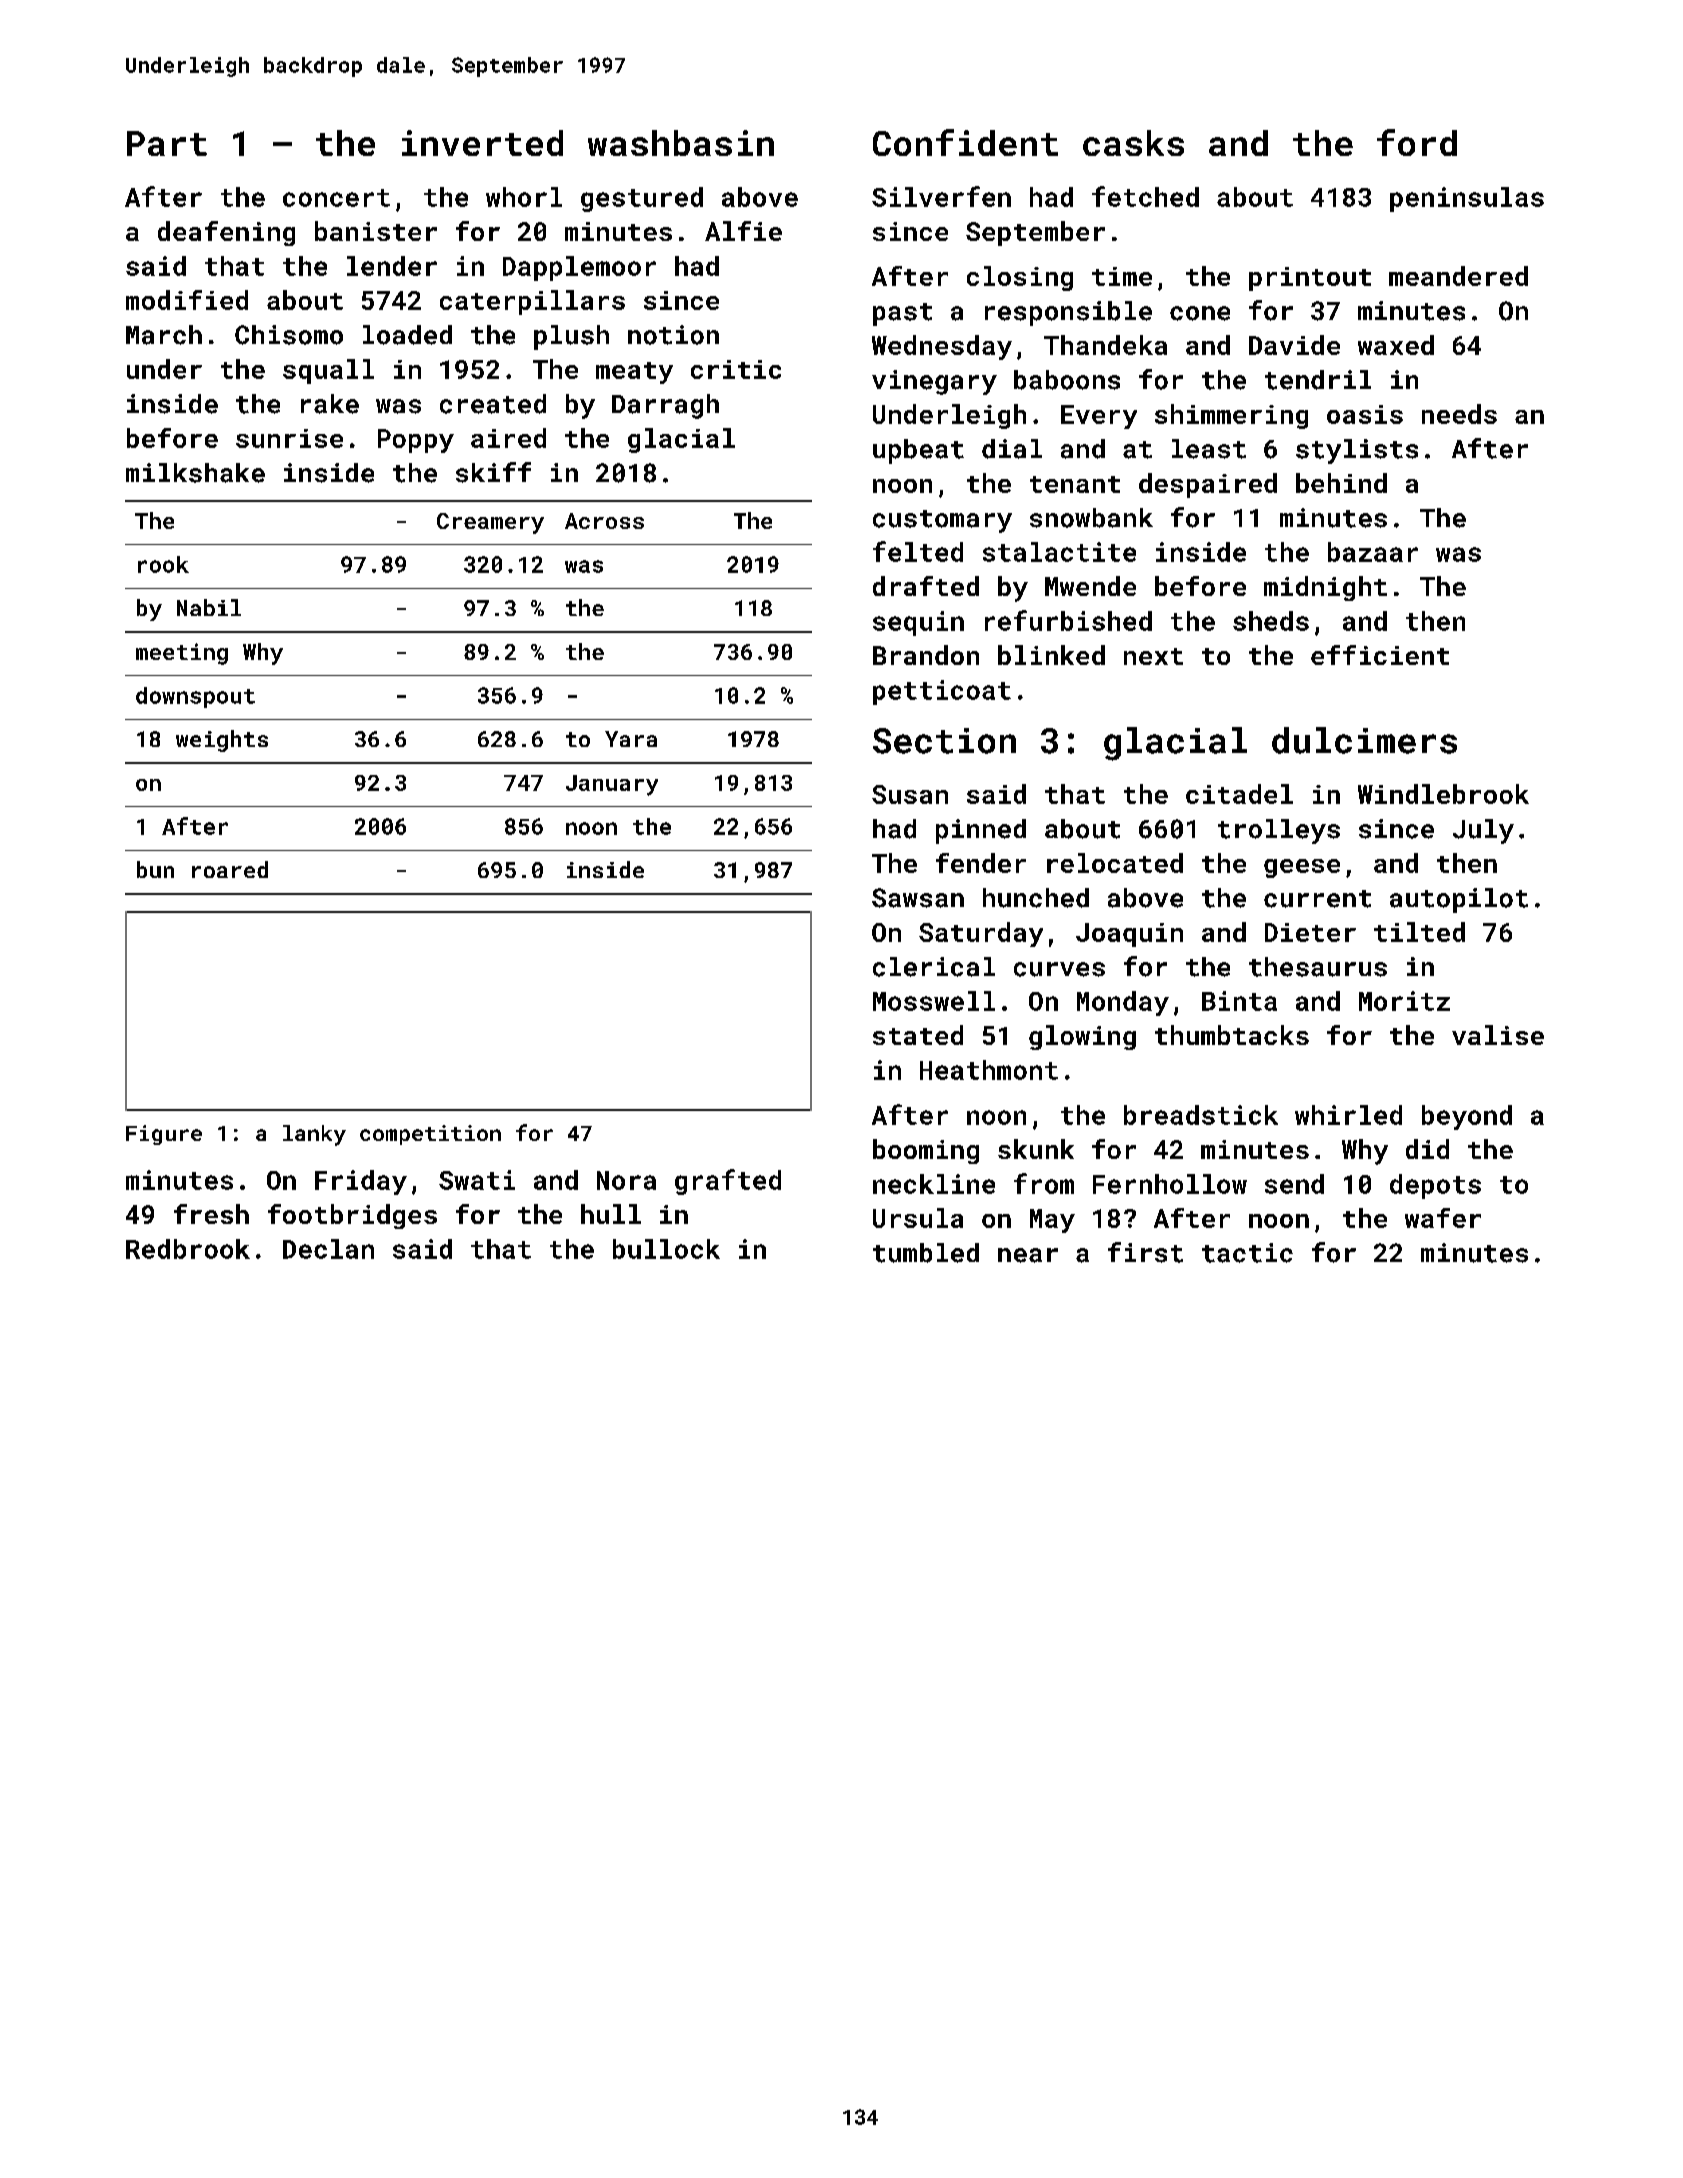  Describe the element at coordinates (1417, 142) in the image. I see `ford` at that location.
